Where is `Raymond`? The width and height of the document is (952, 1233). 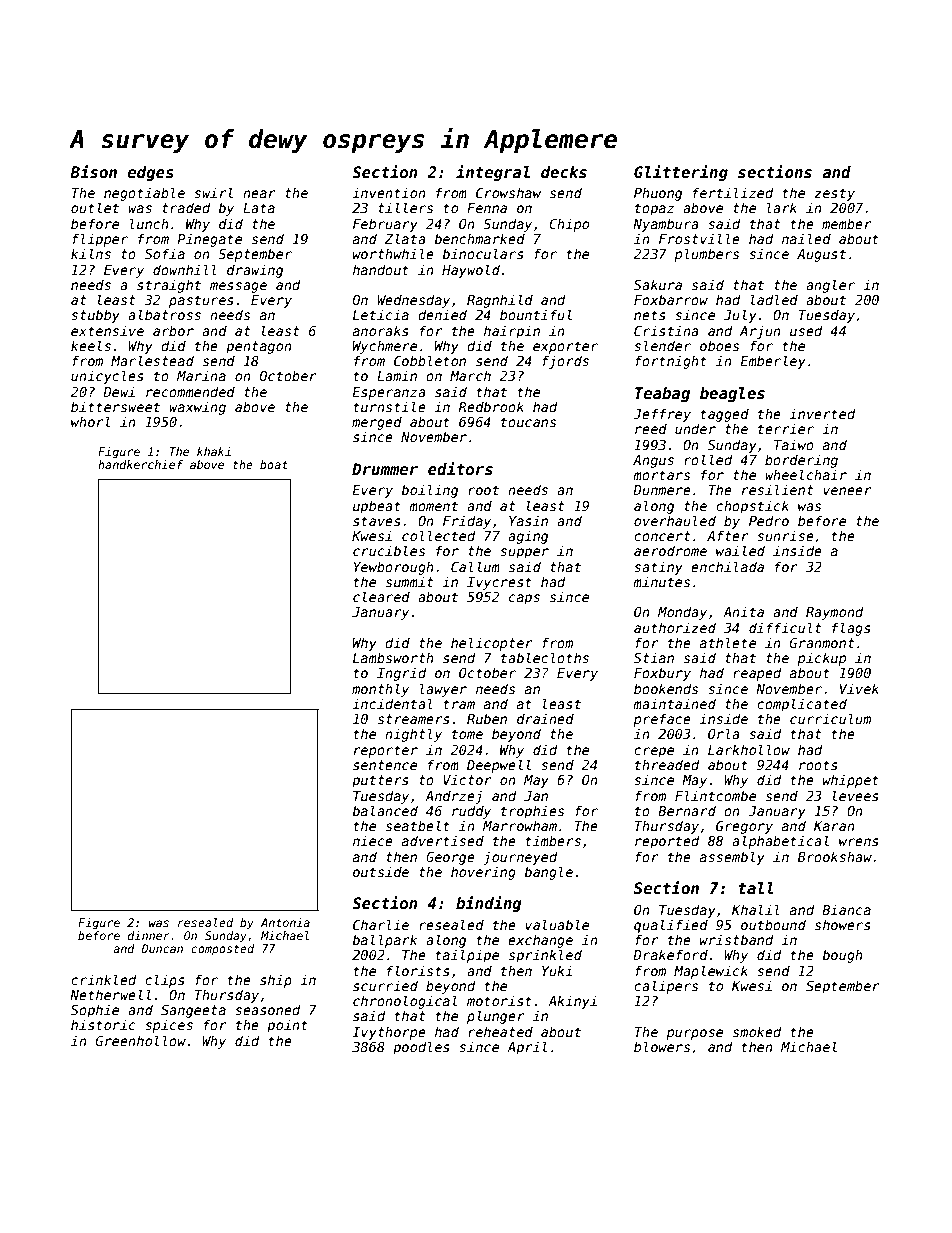
Raymond is located at coordinates (834, 613).
